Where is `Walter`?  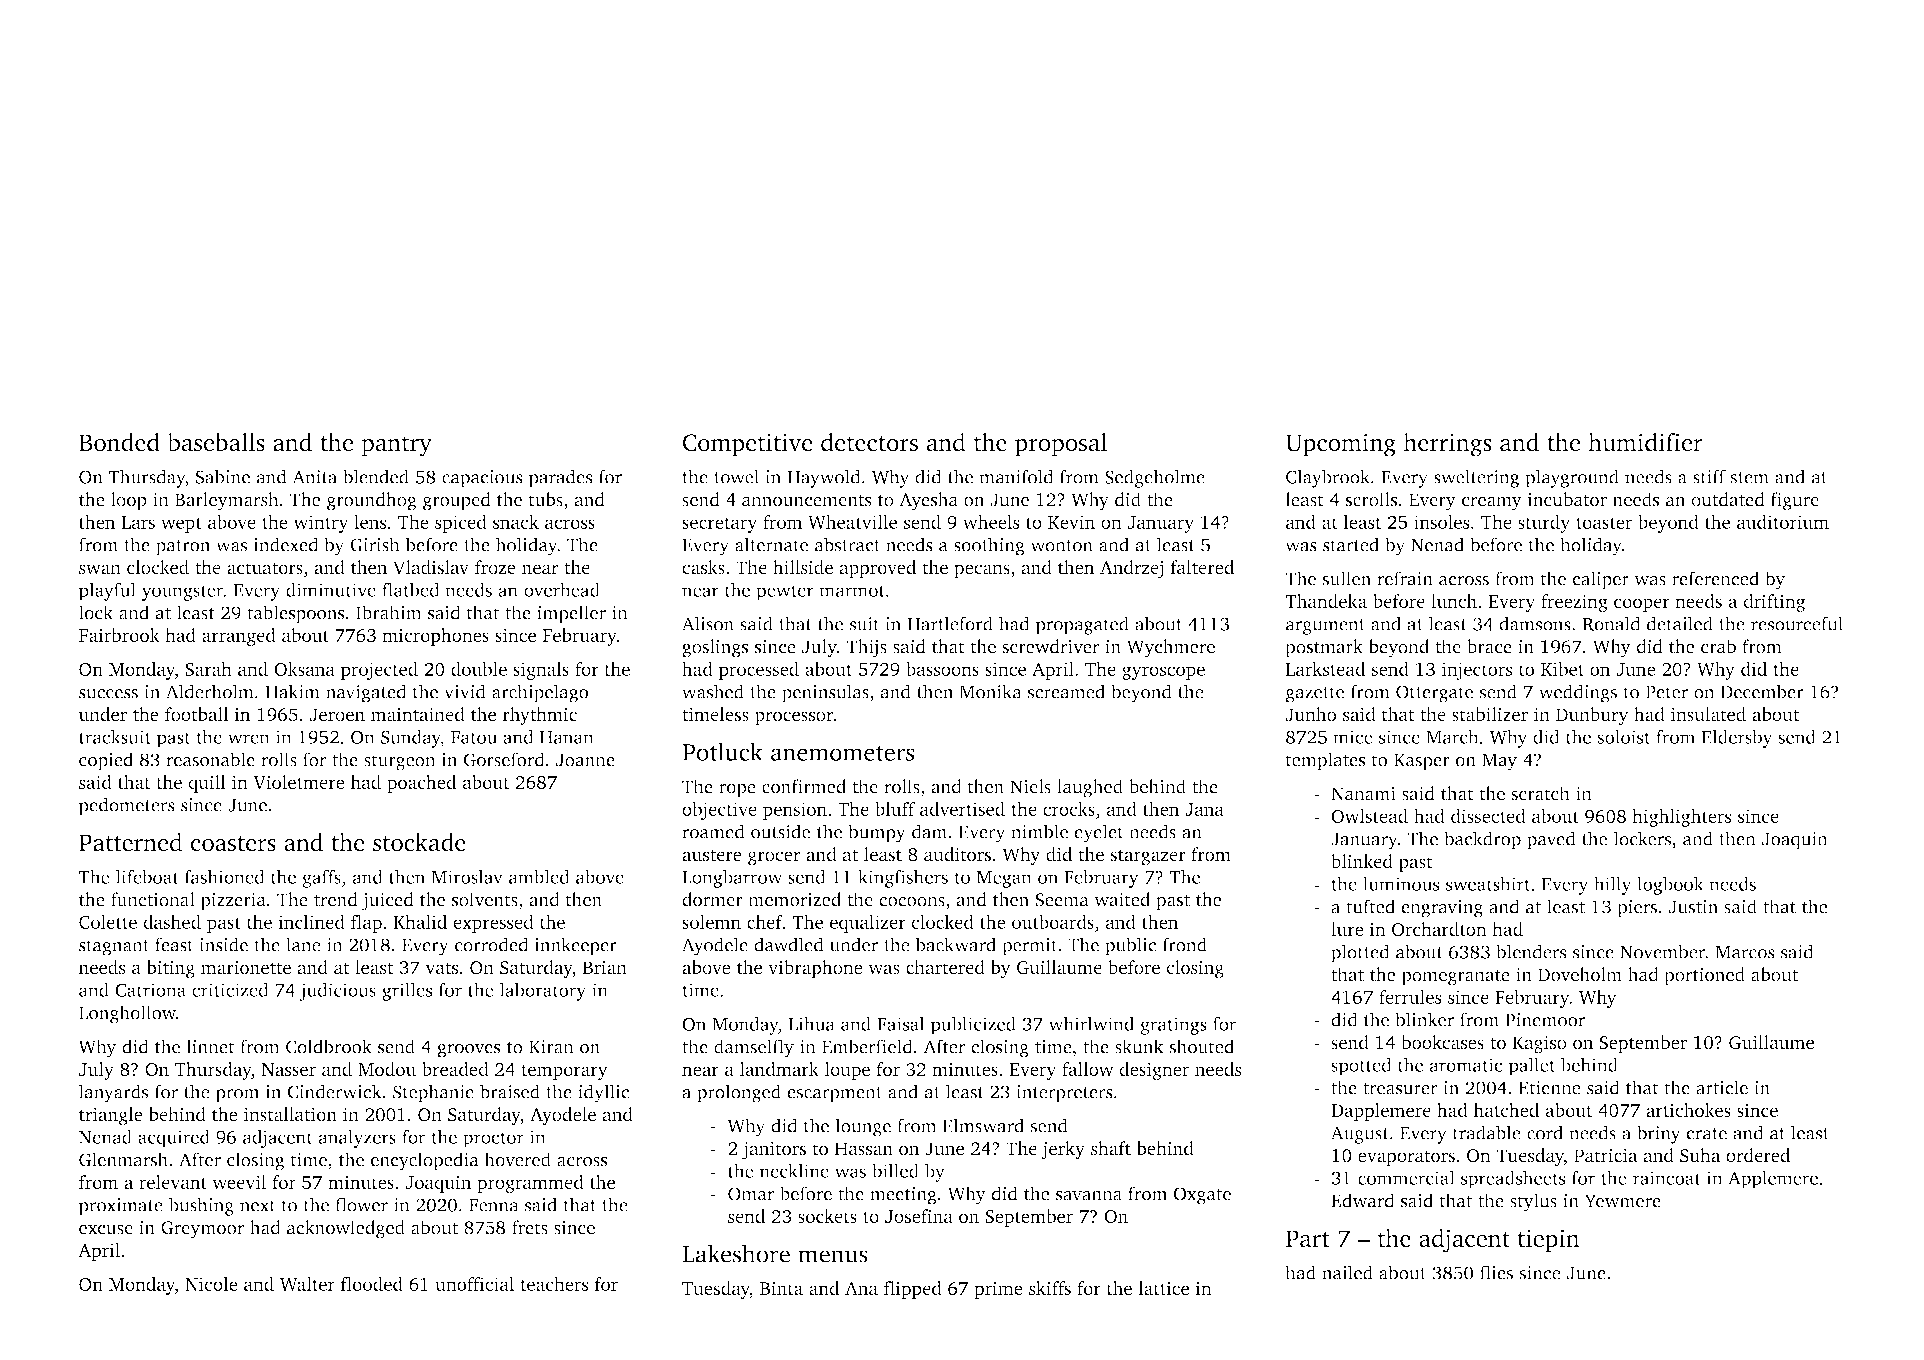
Walter is located at coordinates (307, 1284).
